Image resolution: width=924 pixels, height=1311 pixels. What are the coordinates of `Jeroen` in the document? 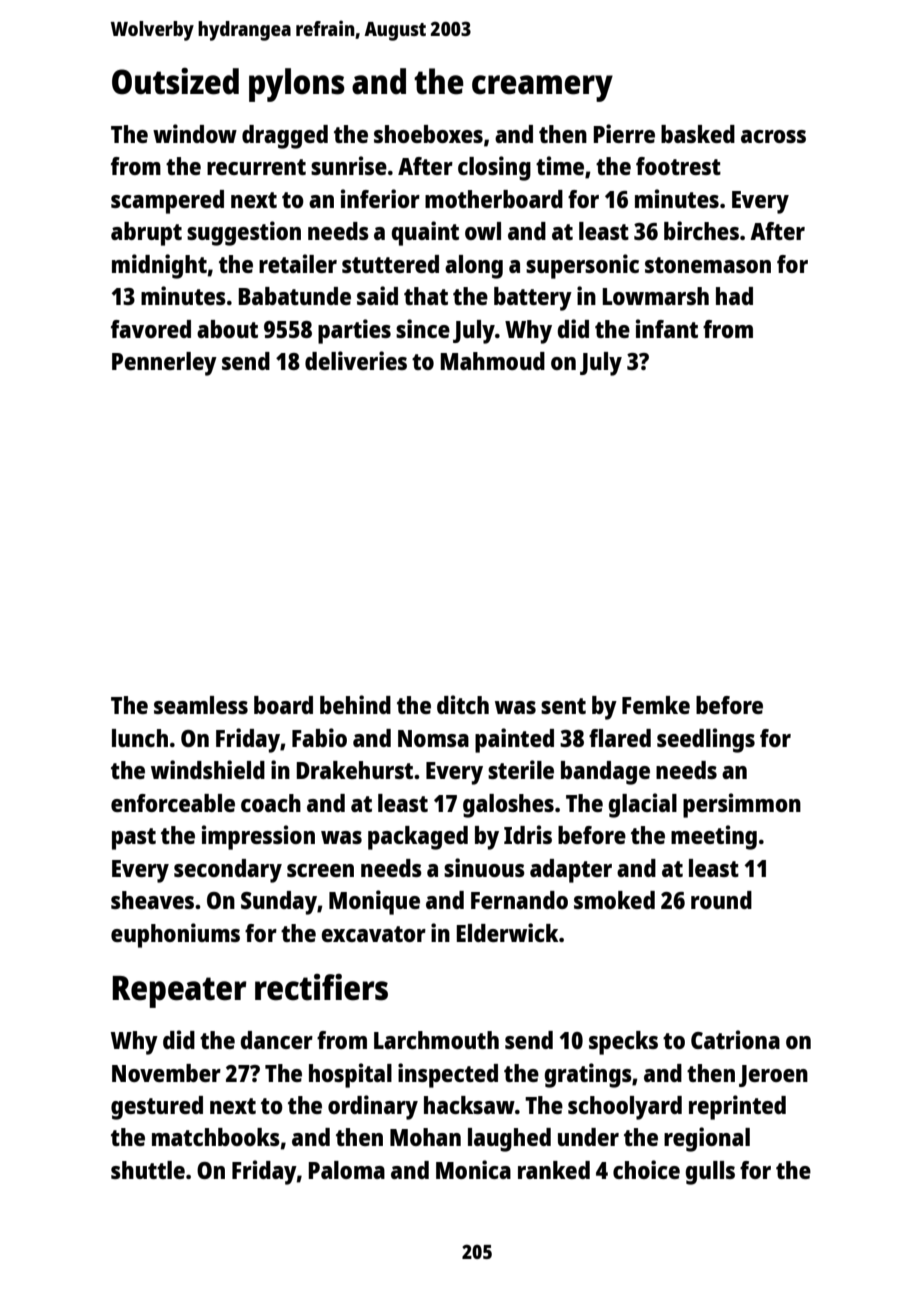 It's located at (773, 1076).
